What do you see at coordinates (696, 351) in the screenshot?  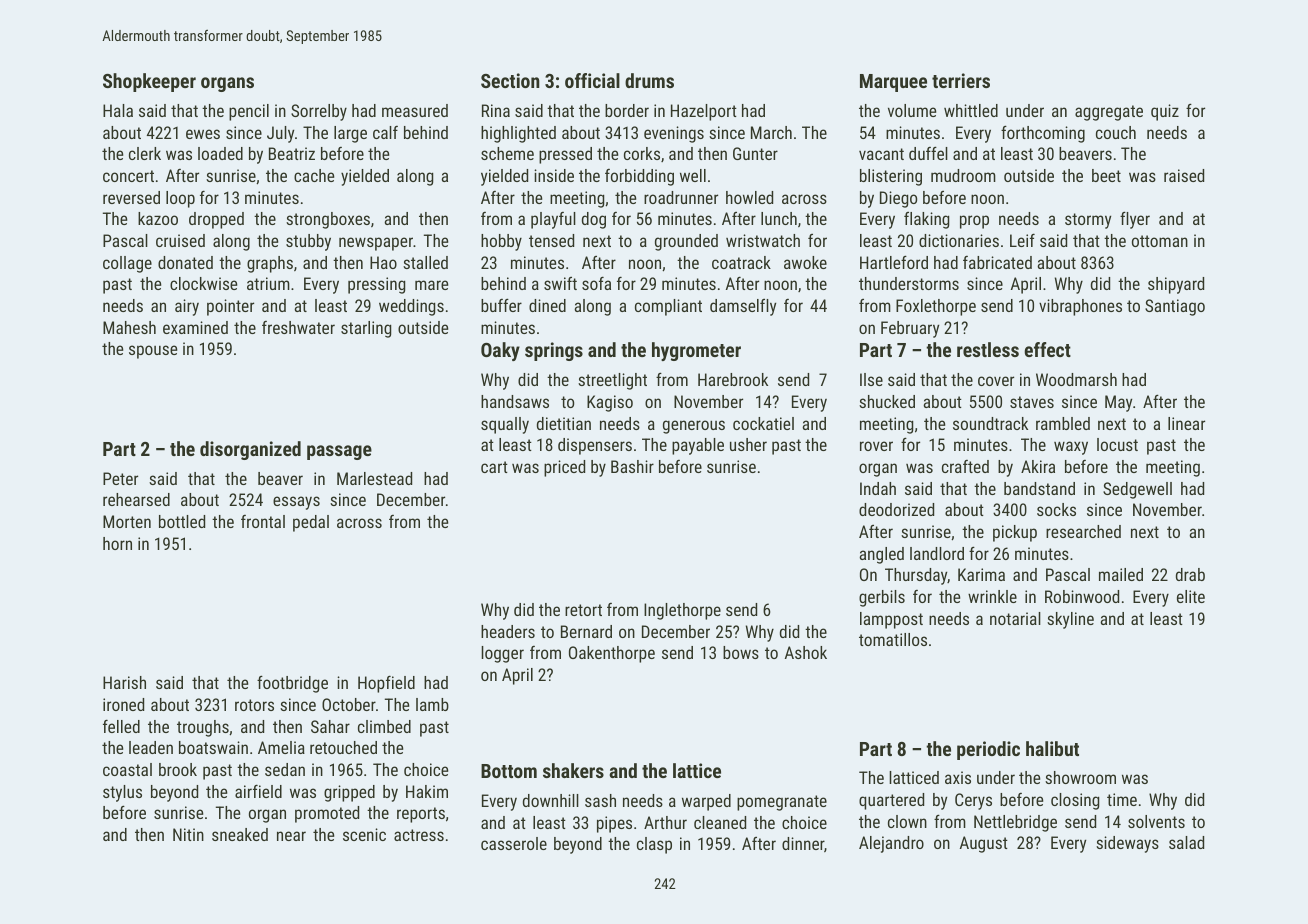 I see `hygrometer` at bounding box center [696, 351].
